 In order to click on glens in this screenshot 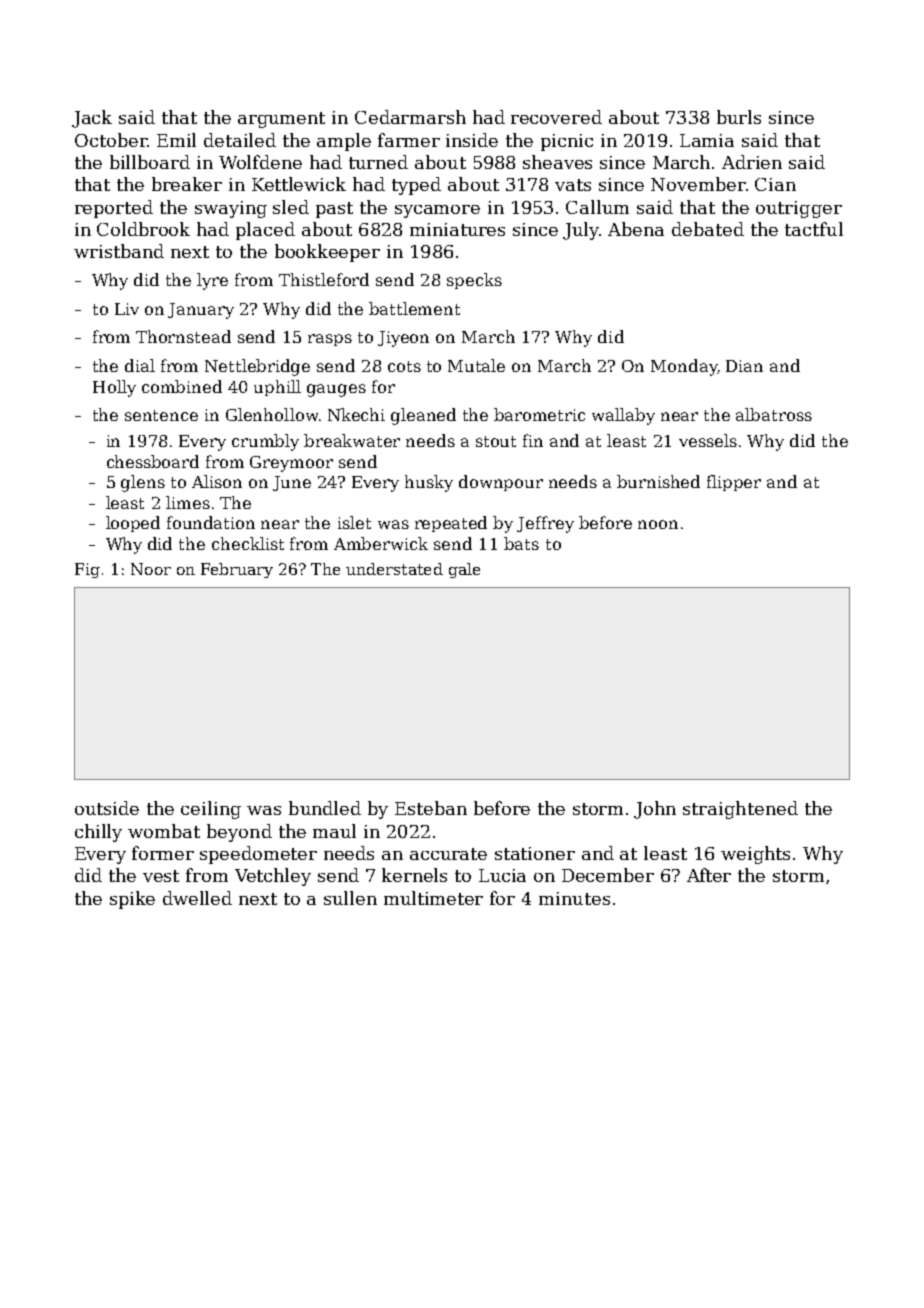, I will do `click(143, 483)`.
